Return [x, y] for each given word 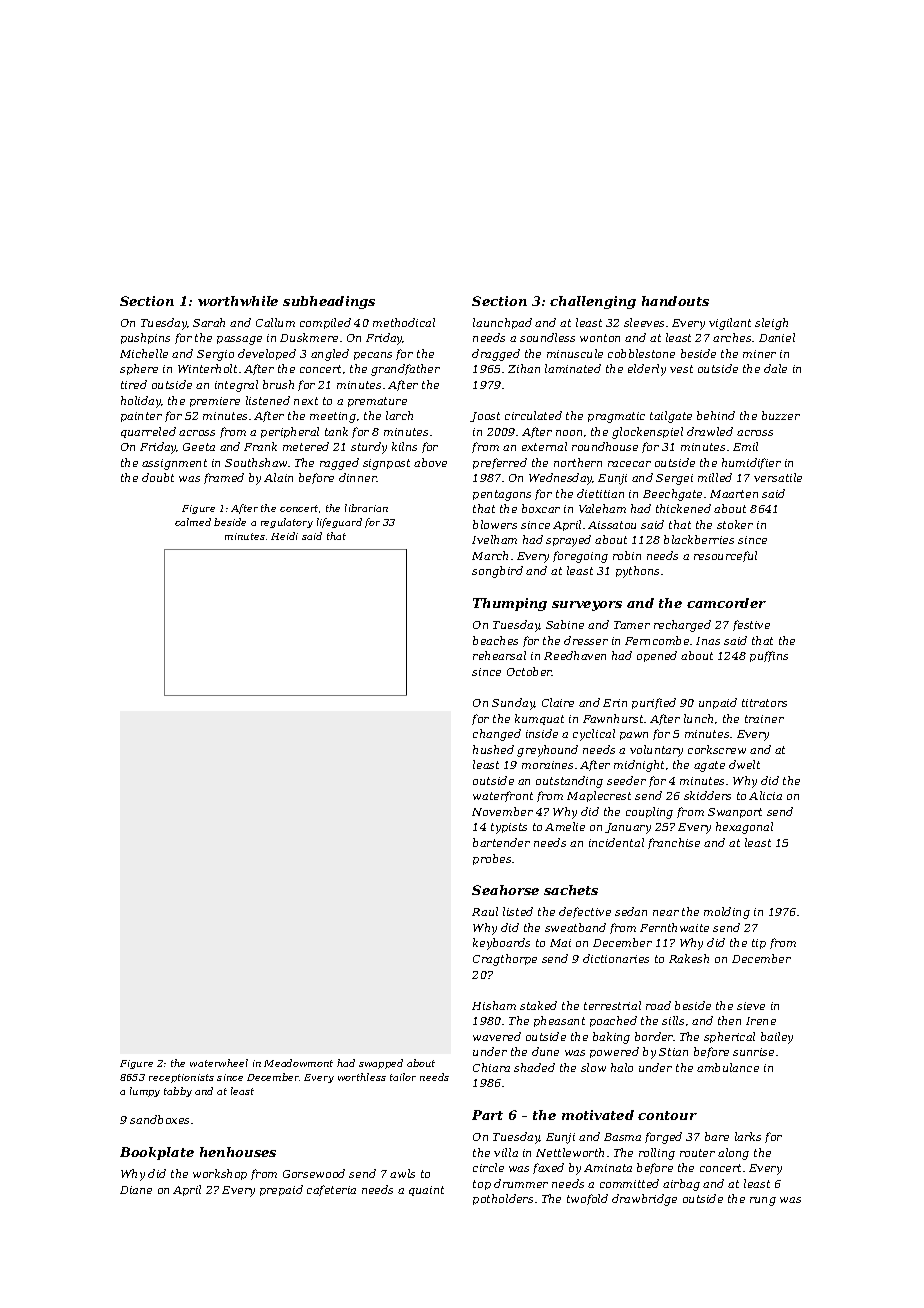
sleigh [771, 324]
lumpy [145, 1092]
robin [627, 555]
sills [673, 1020]
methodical [404, 322]
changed [497, 735]
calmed [193, 522]
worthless [362, 1077]
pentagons [502, 495]
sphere [139, 369]
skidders [707, 795]
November [502, 811]
